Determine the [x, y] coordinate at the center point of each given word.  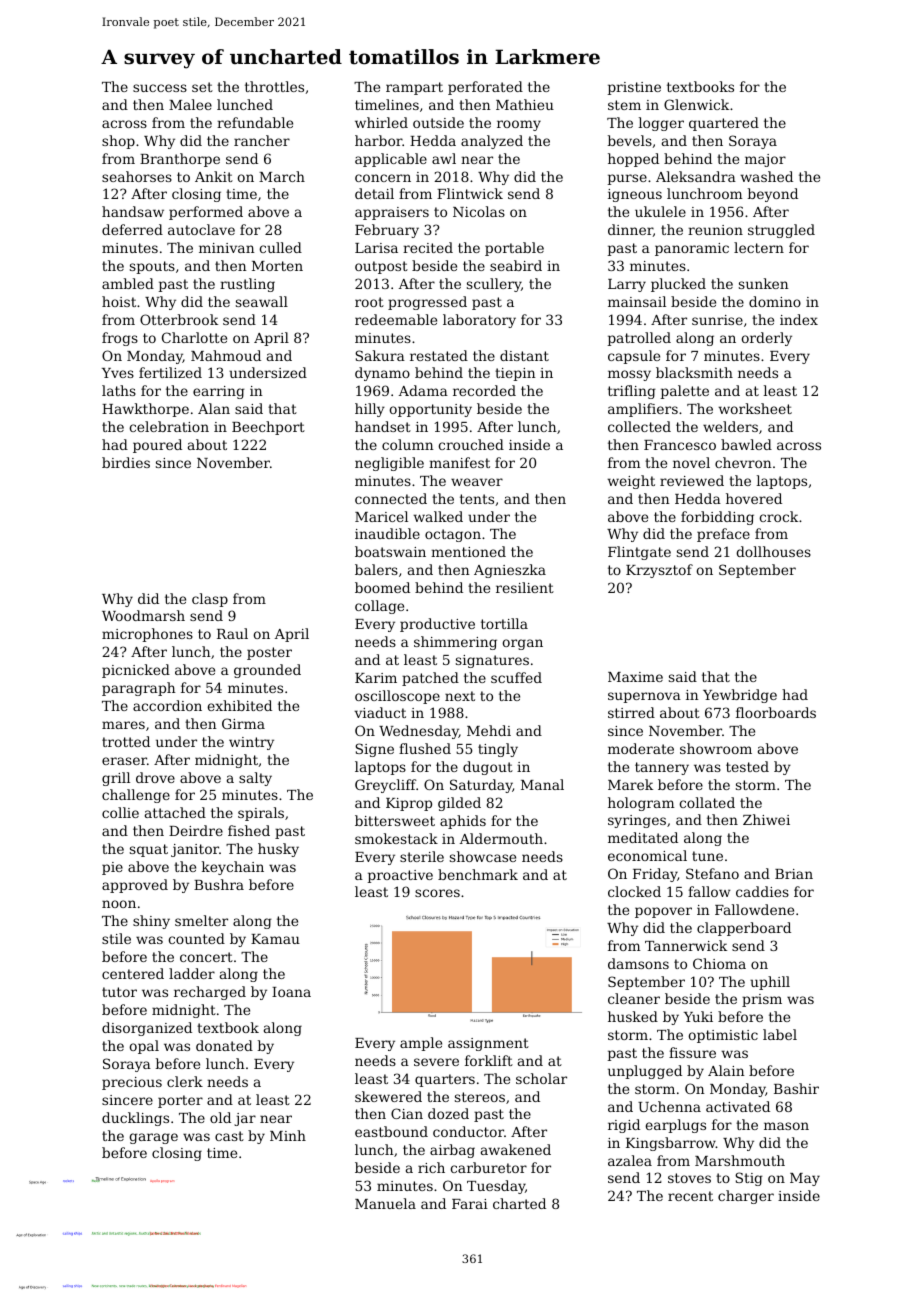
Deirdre [196, 830]
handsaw [133, 211]
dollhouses [773, 551]
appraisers [392, 213]
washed [766, 176]
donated [224, 1045]
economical [647, 855]
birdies [126, 462]
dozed [448, 1113]
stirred [631, 712]
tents [477, 499]
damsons [638, 963]
